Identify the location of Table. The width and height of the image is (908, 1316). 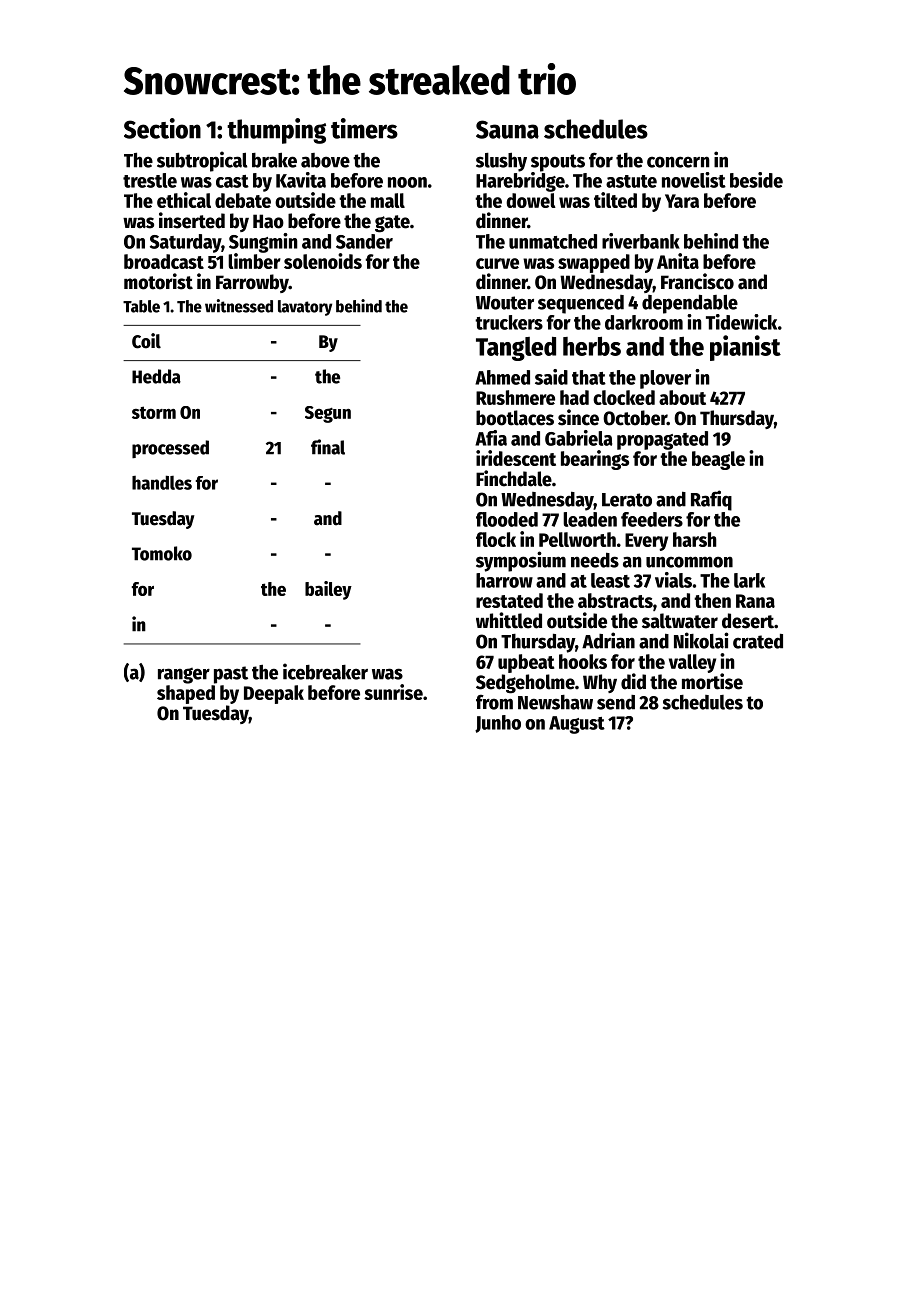
(141, 306).
